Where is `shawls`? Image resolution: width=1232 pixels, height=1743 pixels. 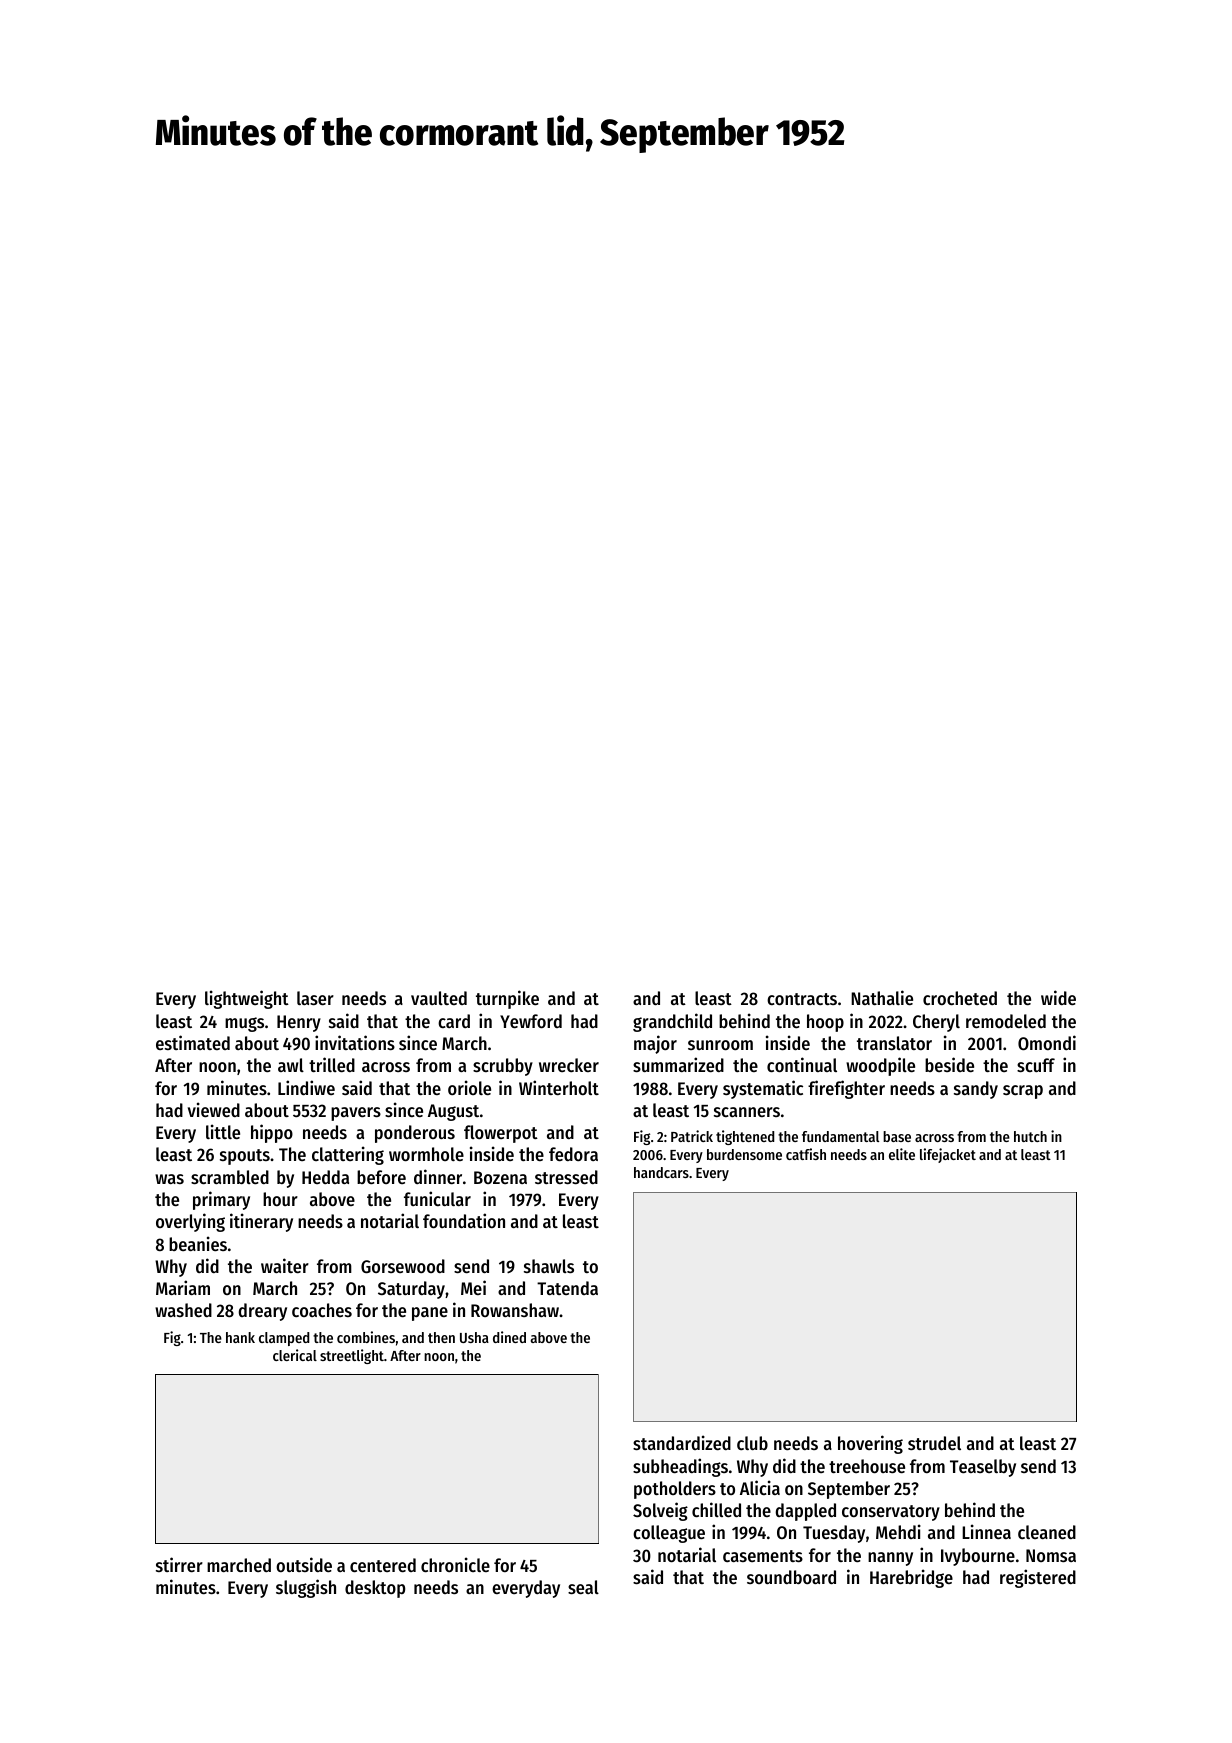 shawls is located at coordinates (549, 1266).
